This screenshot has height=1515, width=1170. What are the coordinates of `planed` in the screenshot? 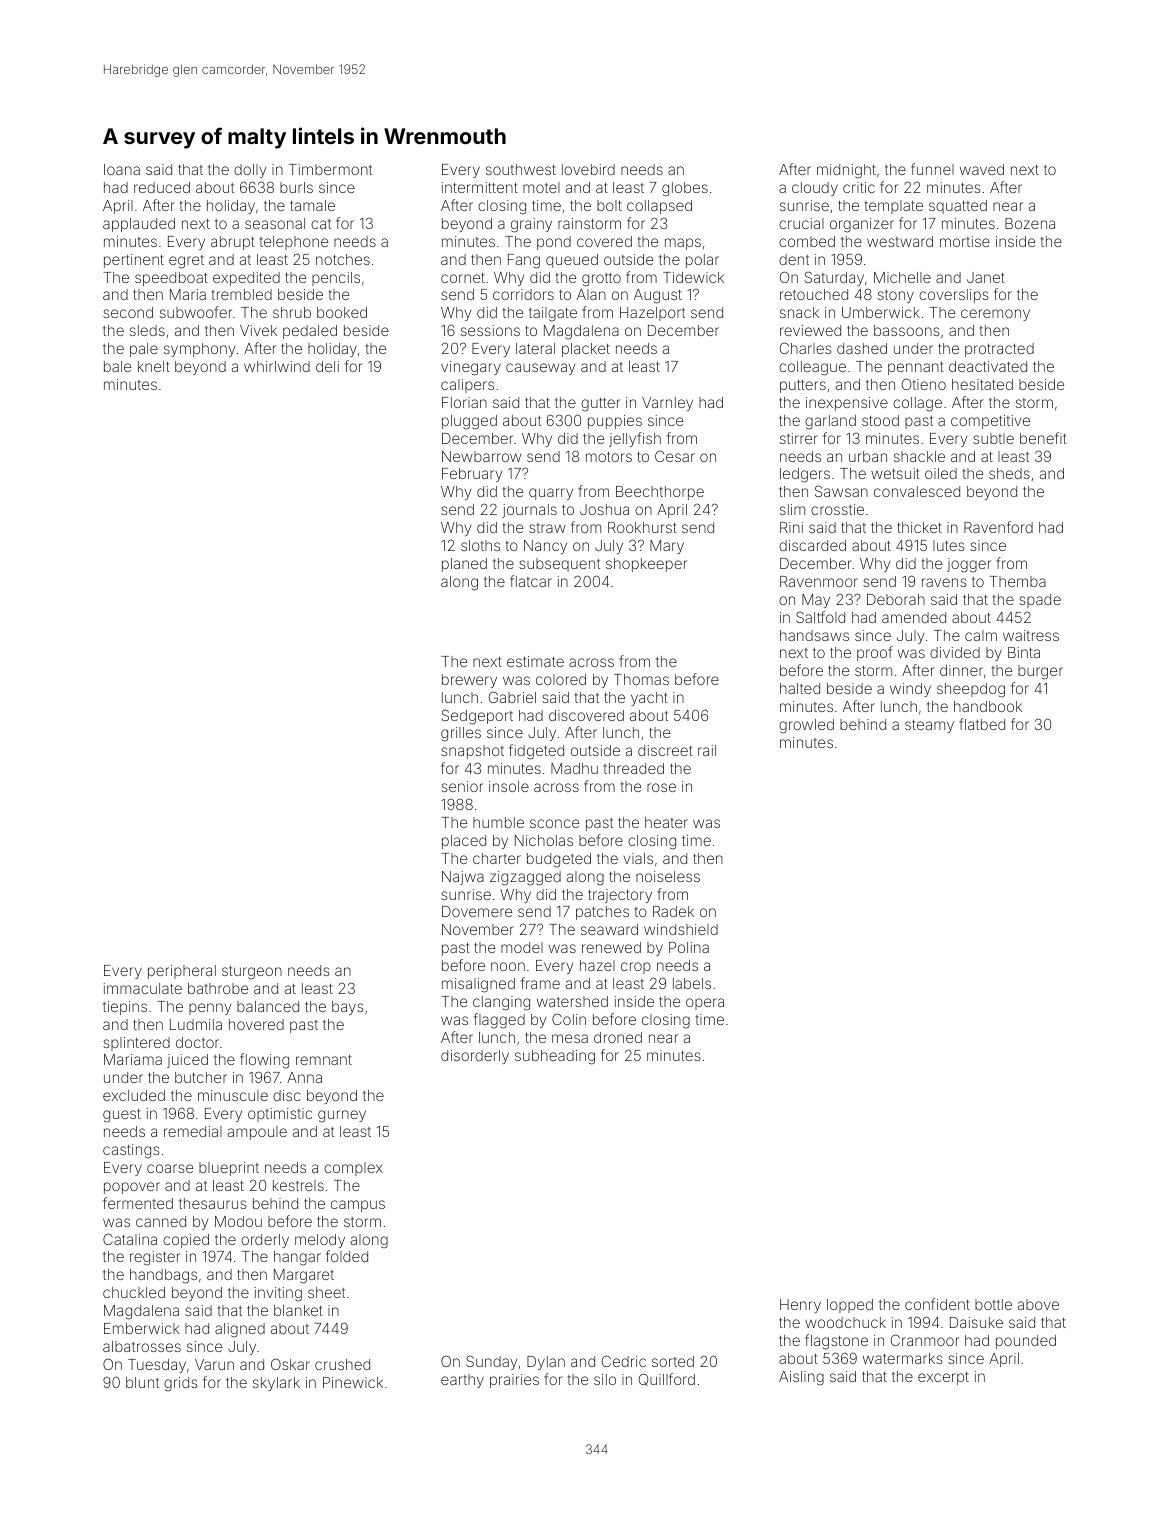 It's located at (464, 565).
